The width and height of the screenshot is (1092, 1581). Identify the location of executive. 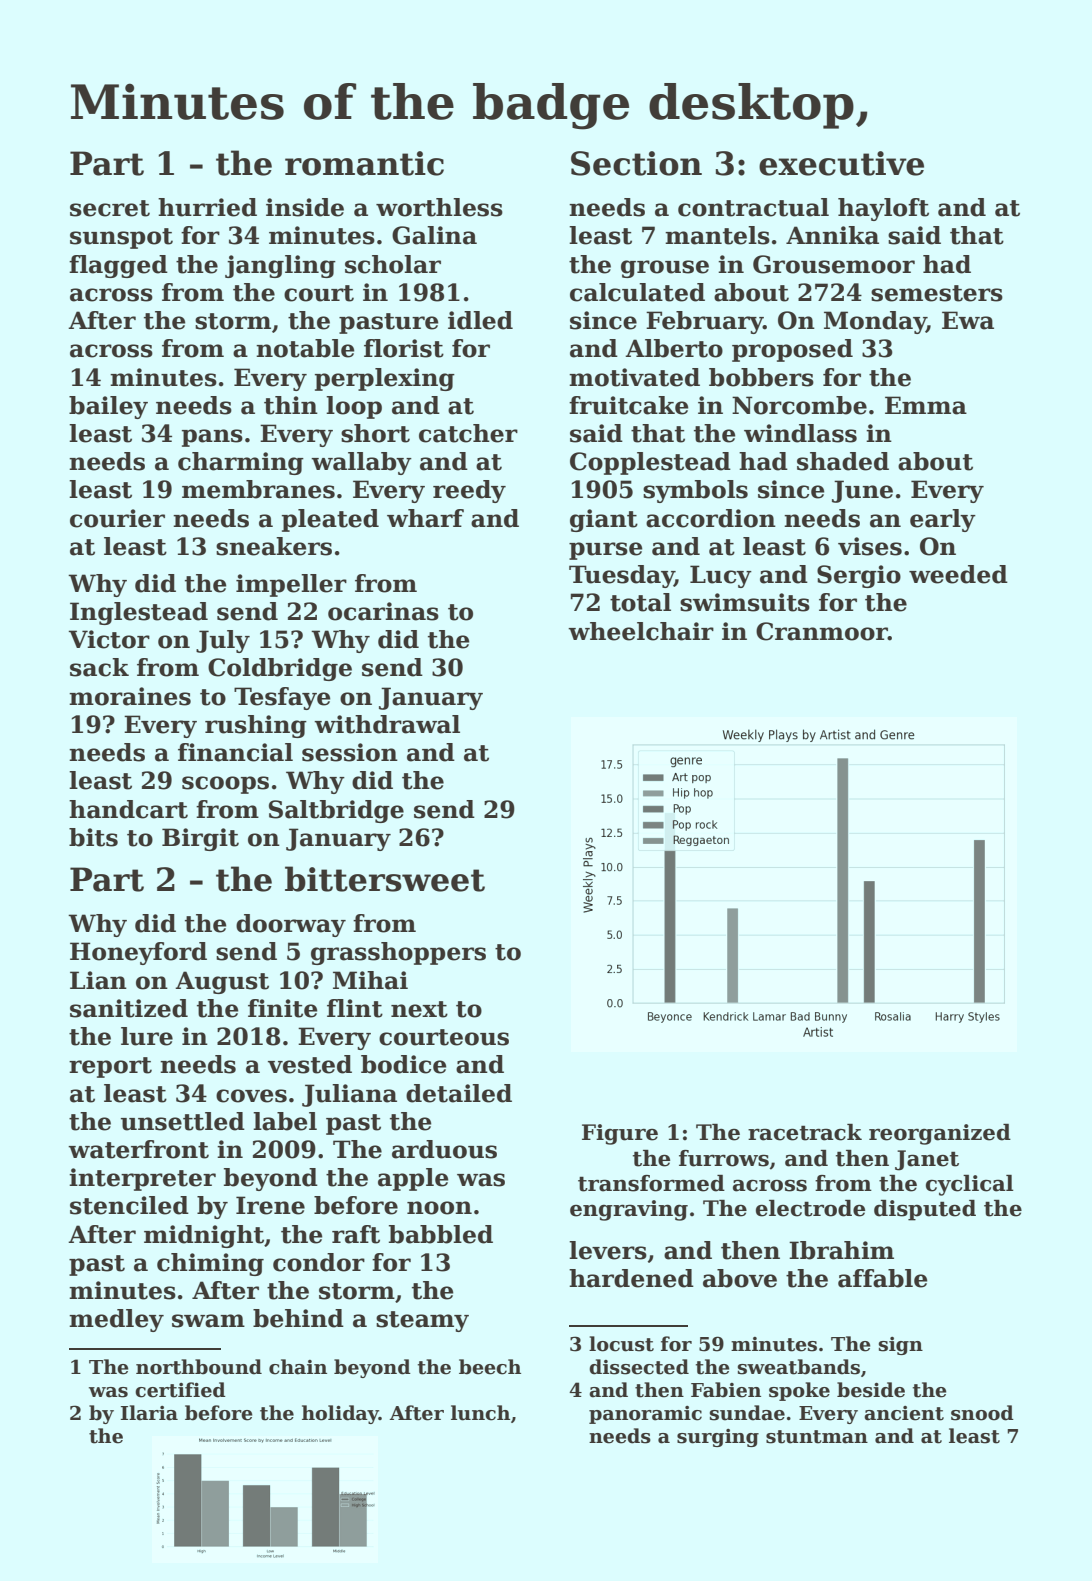
(841, 163).
